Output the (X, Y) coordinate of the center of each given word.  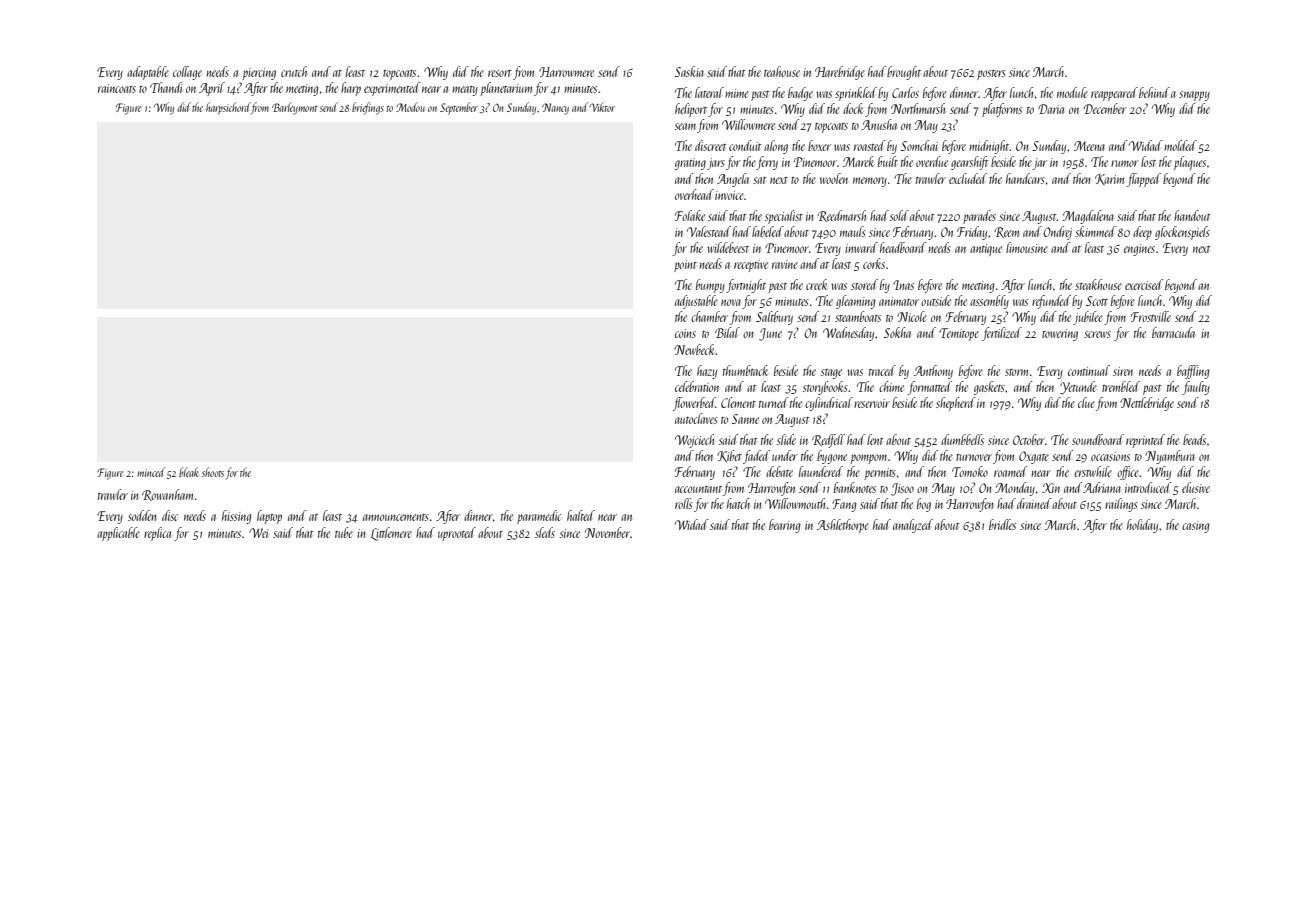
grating (690, 164)
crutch (294, 71)
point (685, 266)
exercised (1144, 284)
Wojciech (694, 441)
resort (500, 73)
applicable (118, 534)
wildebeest (728, 247)
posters (991, 75)
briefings (368, 108)
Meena (1089, 146)
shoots (213, 472)
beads (1194, 439)
